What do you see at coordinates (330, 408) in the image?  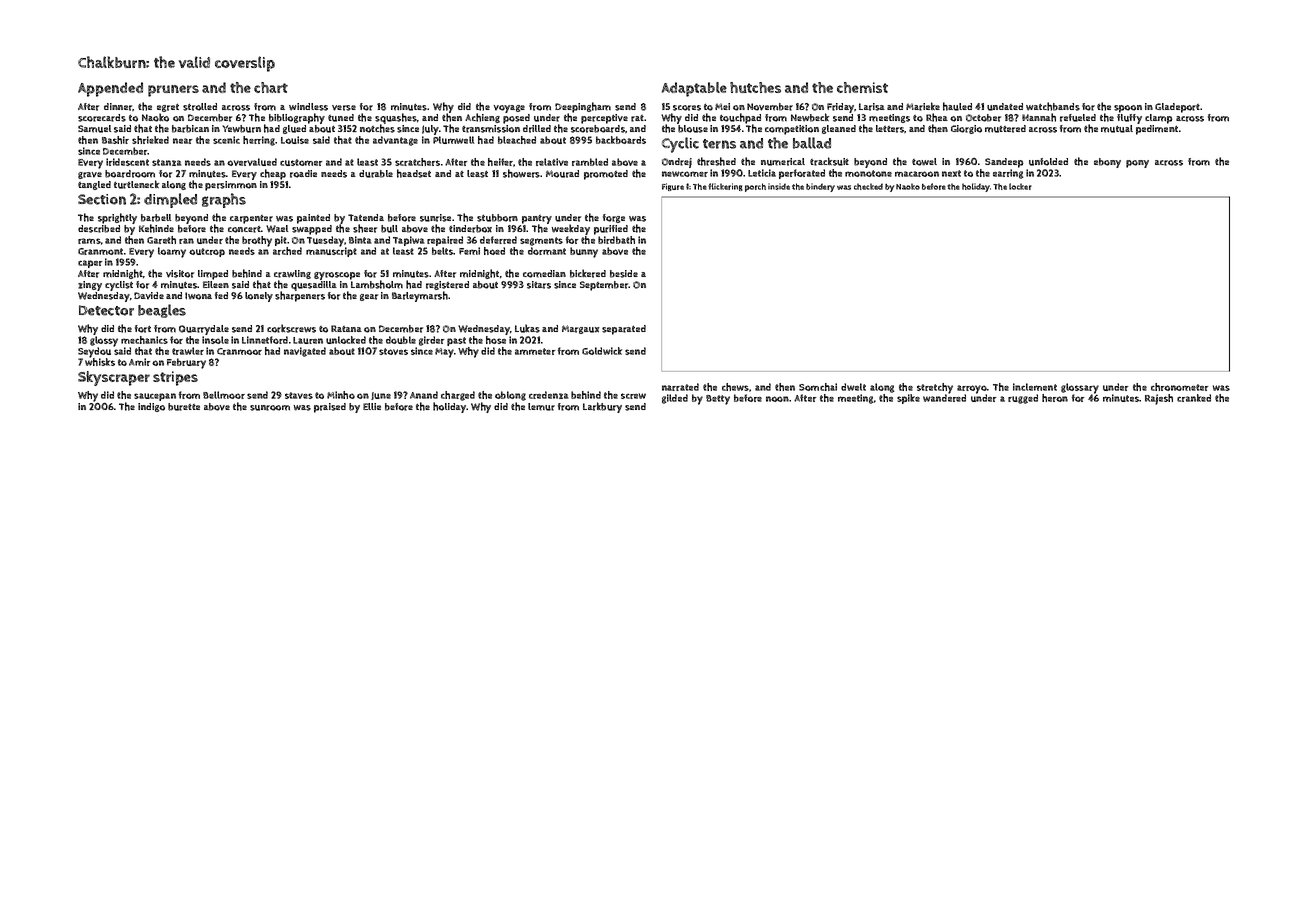 I see `praised` at bounding box center [330, 408].
